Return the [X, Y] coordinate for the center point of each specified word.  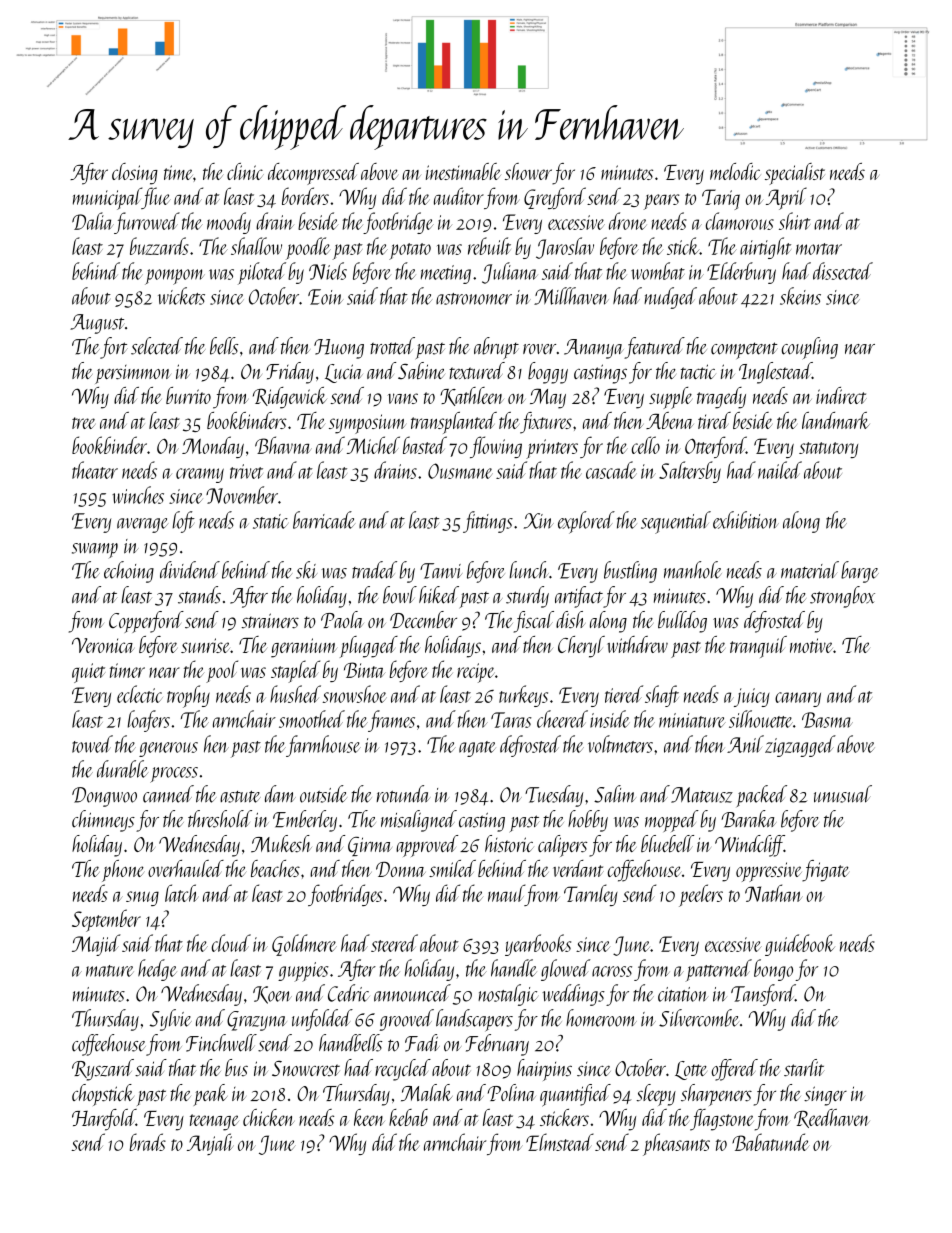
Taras [511, 720]
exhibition [746, 520]
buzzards [159, 246]
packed [762, 796]
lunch [529, 570]
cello [646, 445]
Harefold [104, 1120]
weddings [573, 995]
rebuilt [489, 246]
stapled [295, 671]
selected [157, 346]
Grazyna [257, 1021]
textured [477, 370]
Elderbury [741, 273]
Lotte [691, 1070]
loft [183, 522]
